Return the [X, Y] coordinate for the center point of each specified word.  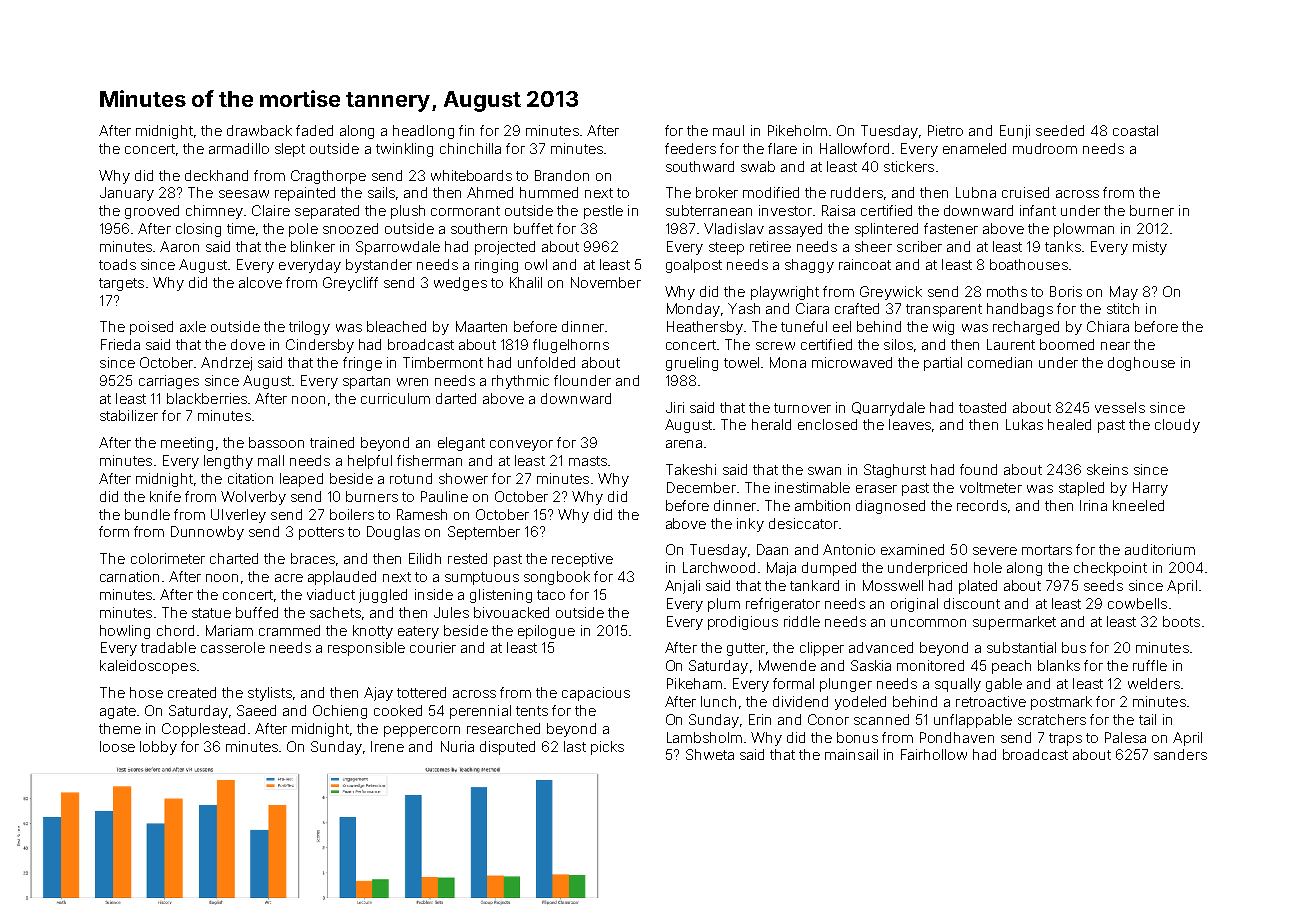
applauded [342, 578]
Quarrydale [888, 409]
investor [785, 210]
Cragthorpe [328, 177]
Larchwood [719, 567]
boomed [1067, 344]
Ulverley [238, 516]
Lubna [976, 192]
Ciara [812, 308]
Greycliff [350, 284]
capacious [596, 694]
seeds [1103, 585]
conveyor [521, 445]
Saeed [256, 710]
